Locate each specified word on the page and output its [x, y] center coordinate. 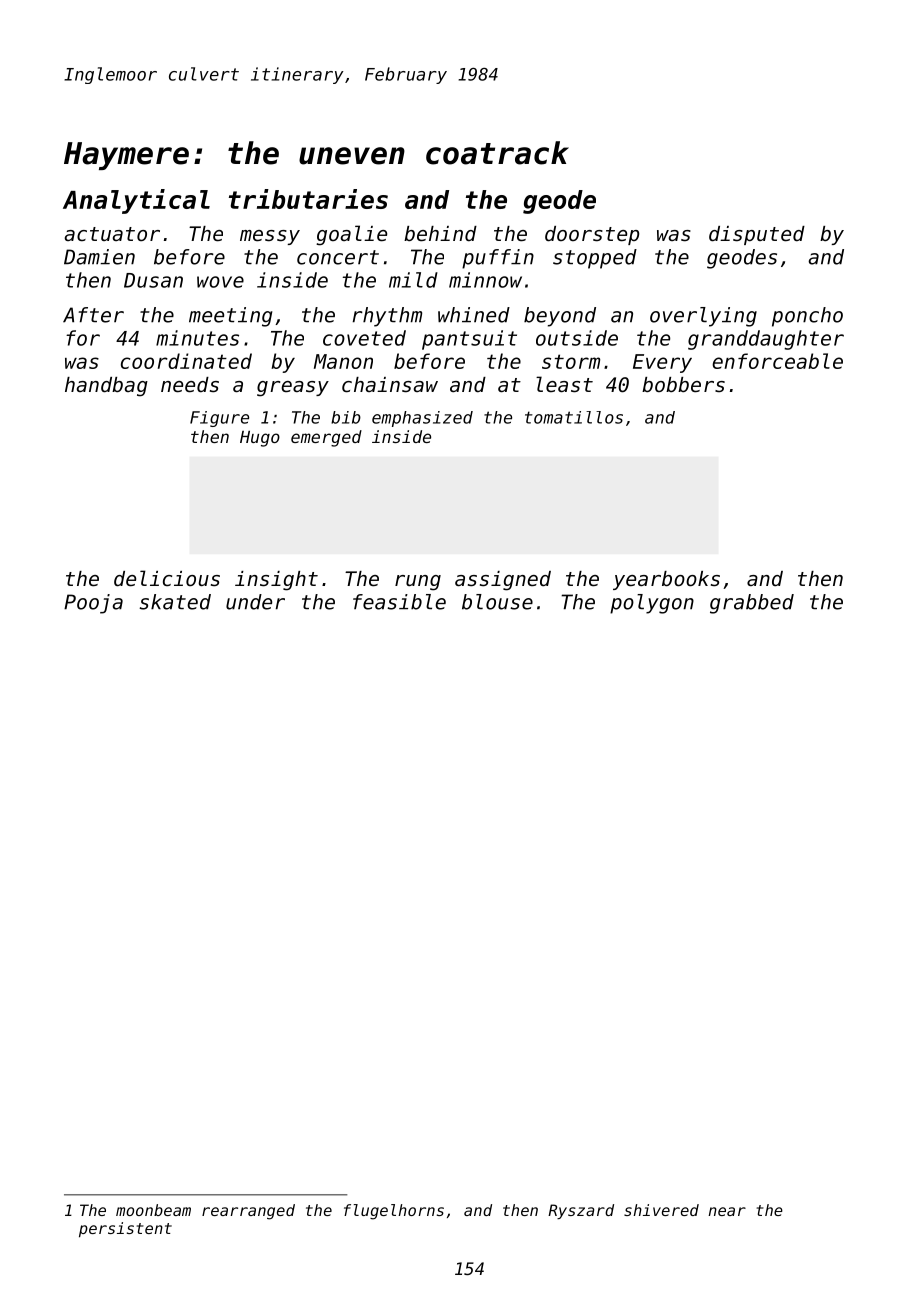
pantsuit [469, 340]
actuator [112, 234]
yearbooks [666, 580]
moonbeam [153, 1210]
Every [662, 363]
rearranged [248, 1212]
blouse [497, 602]
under [255, 602]
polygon [652, 604]
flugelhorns [394, 1212]
